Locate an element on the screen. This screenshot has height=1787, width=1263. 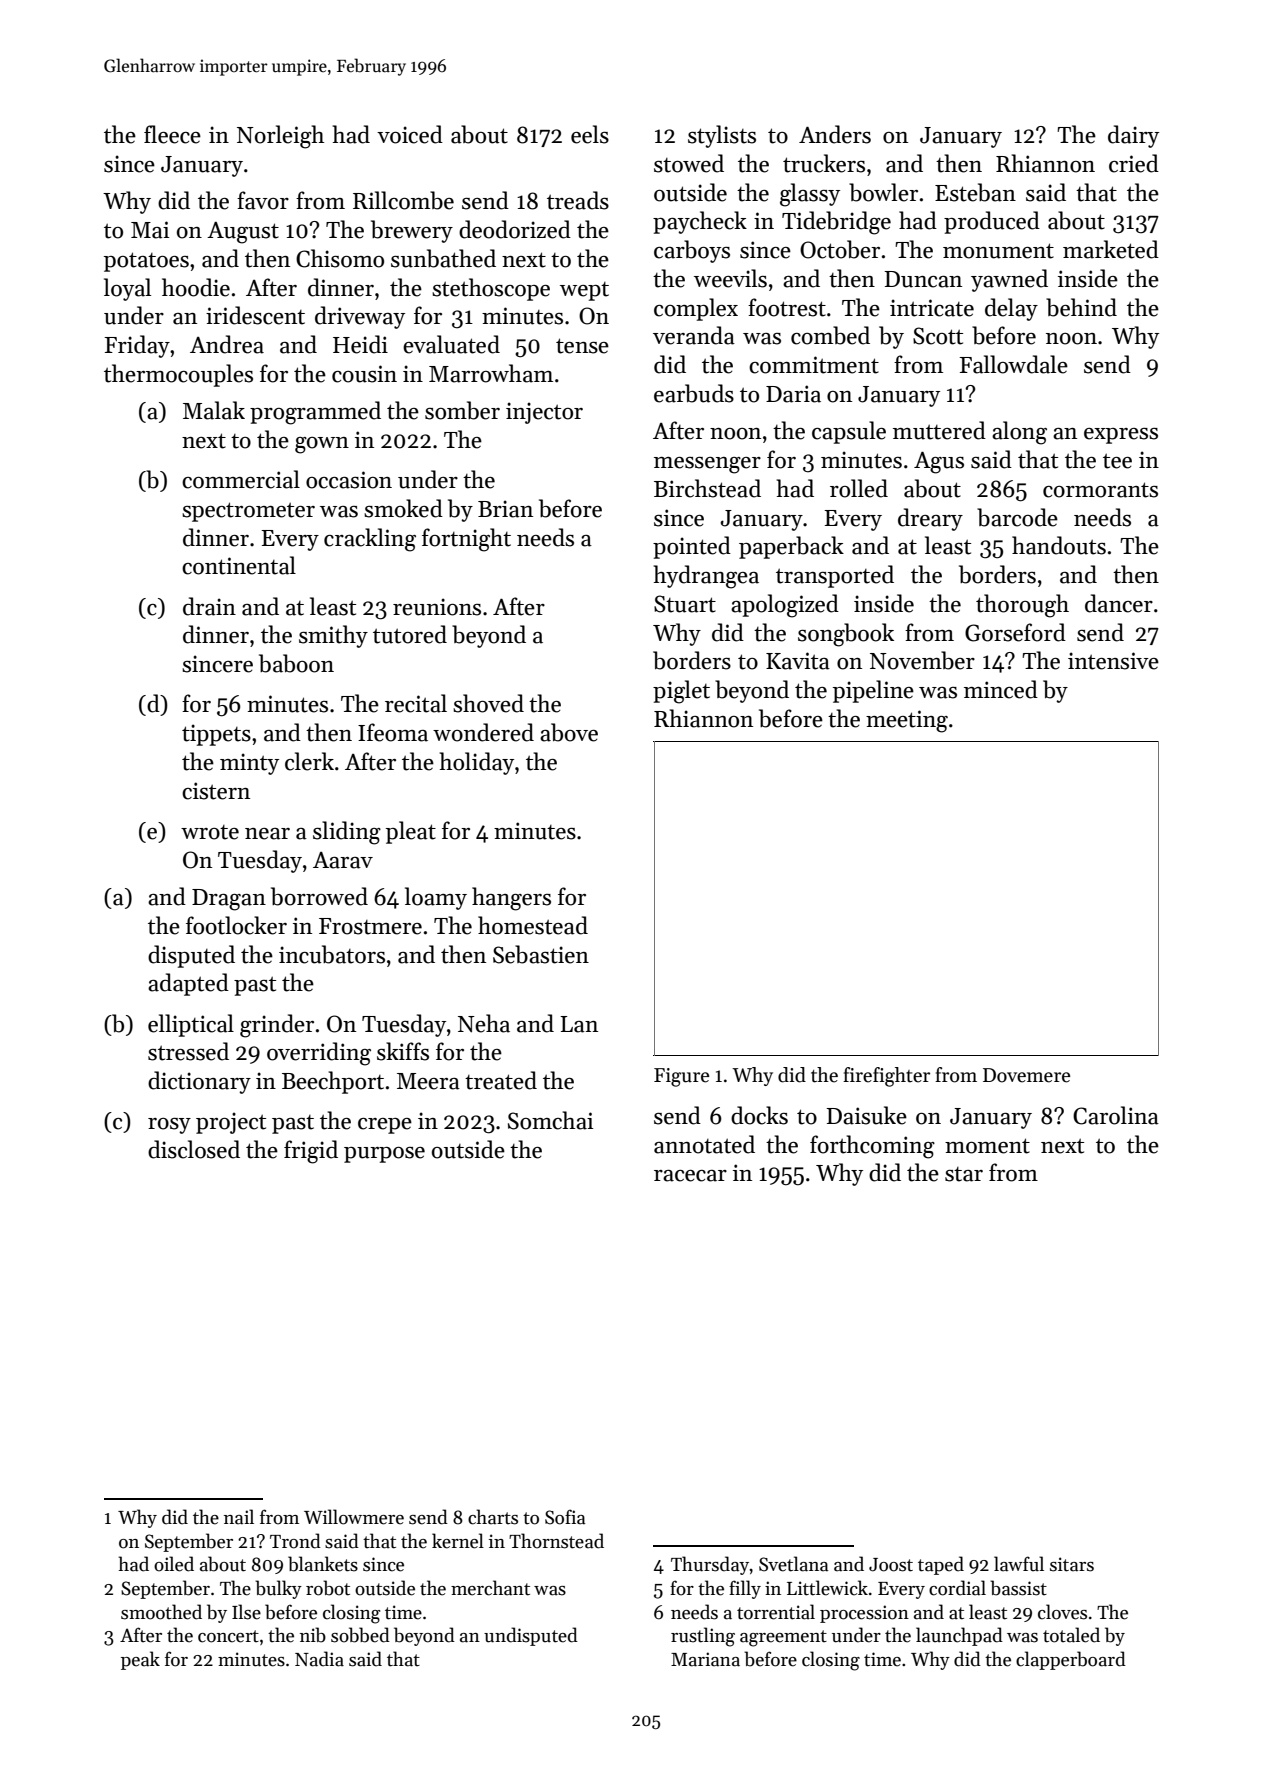
paycheck is located at coordinates (700, 222).
